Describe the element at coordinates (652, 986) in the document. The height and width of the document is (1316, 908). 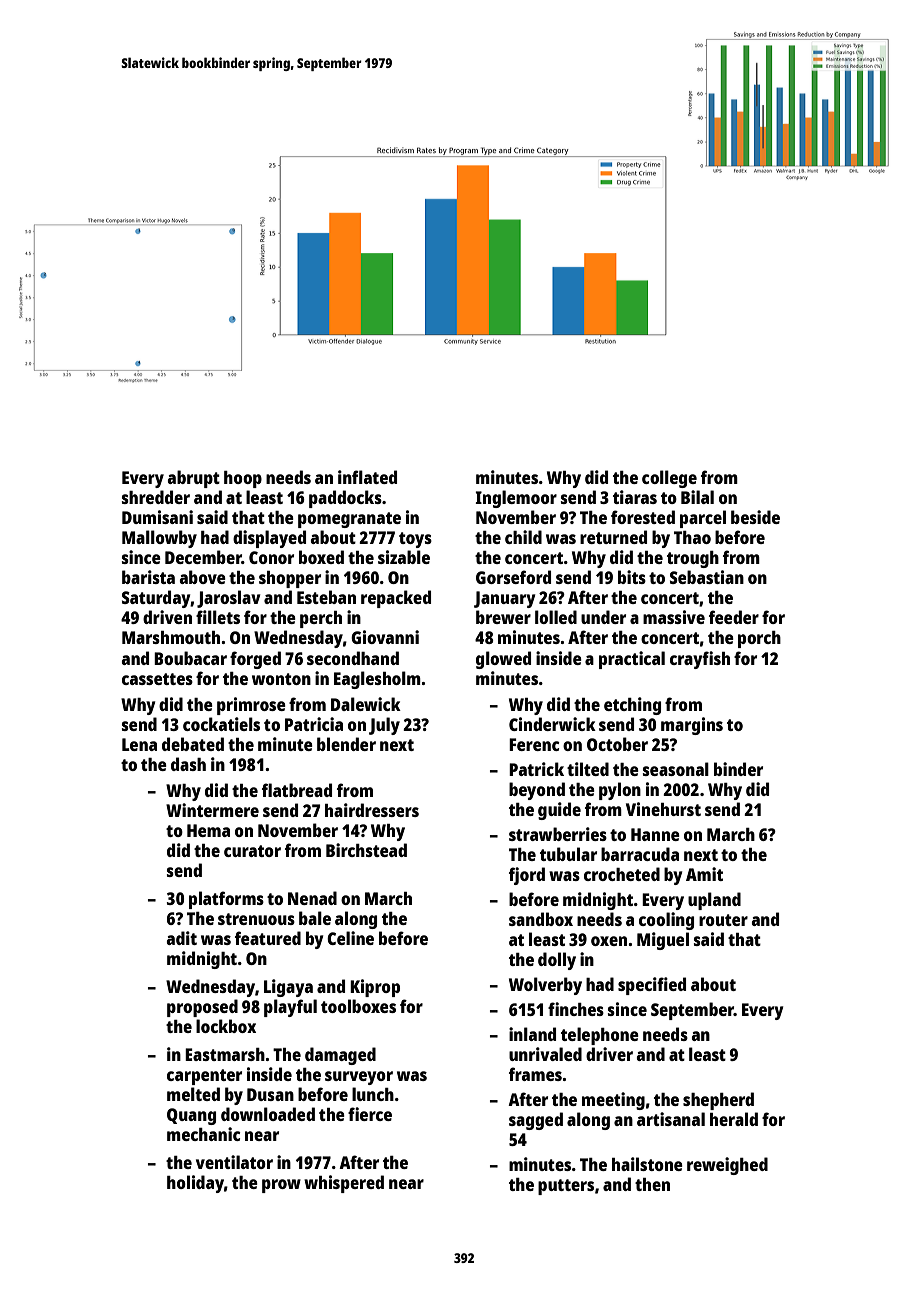
I see `specified` at that location.
